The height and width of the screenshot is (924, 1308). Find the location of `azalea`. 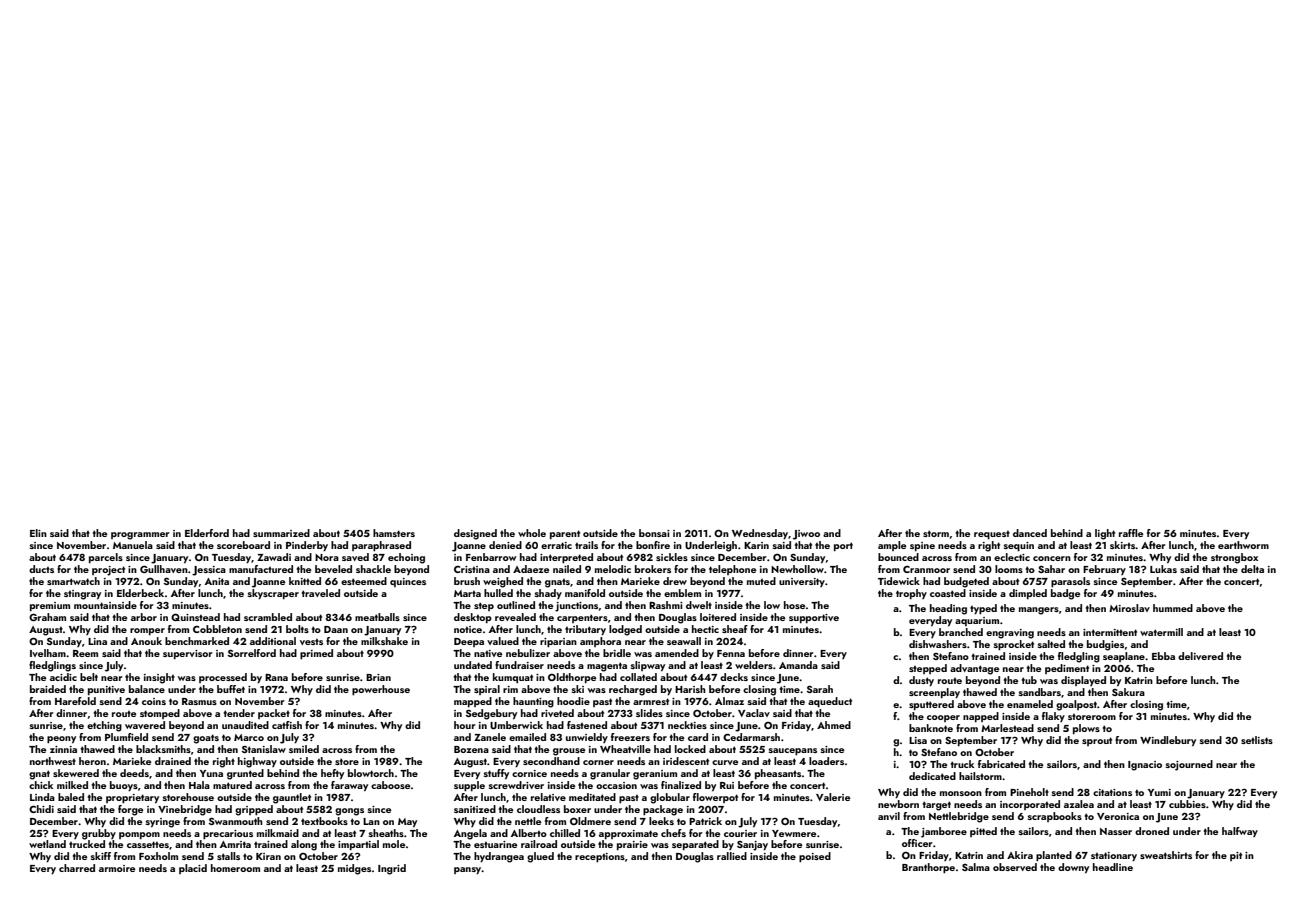

azalea is located at coordinates (1079, 804).
